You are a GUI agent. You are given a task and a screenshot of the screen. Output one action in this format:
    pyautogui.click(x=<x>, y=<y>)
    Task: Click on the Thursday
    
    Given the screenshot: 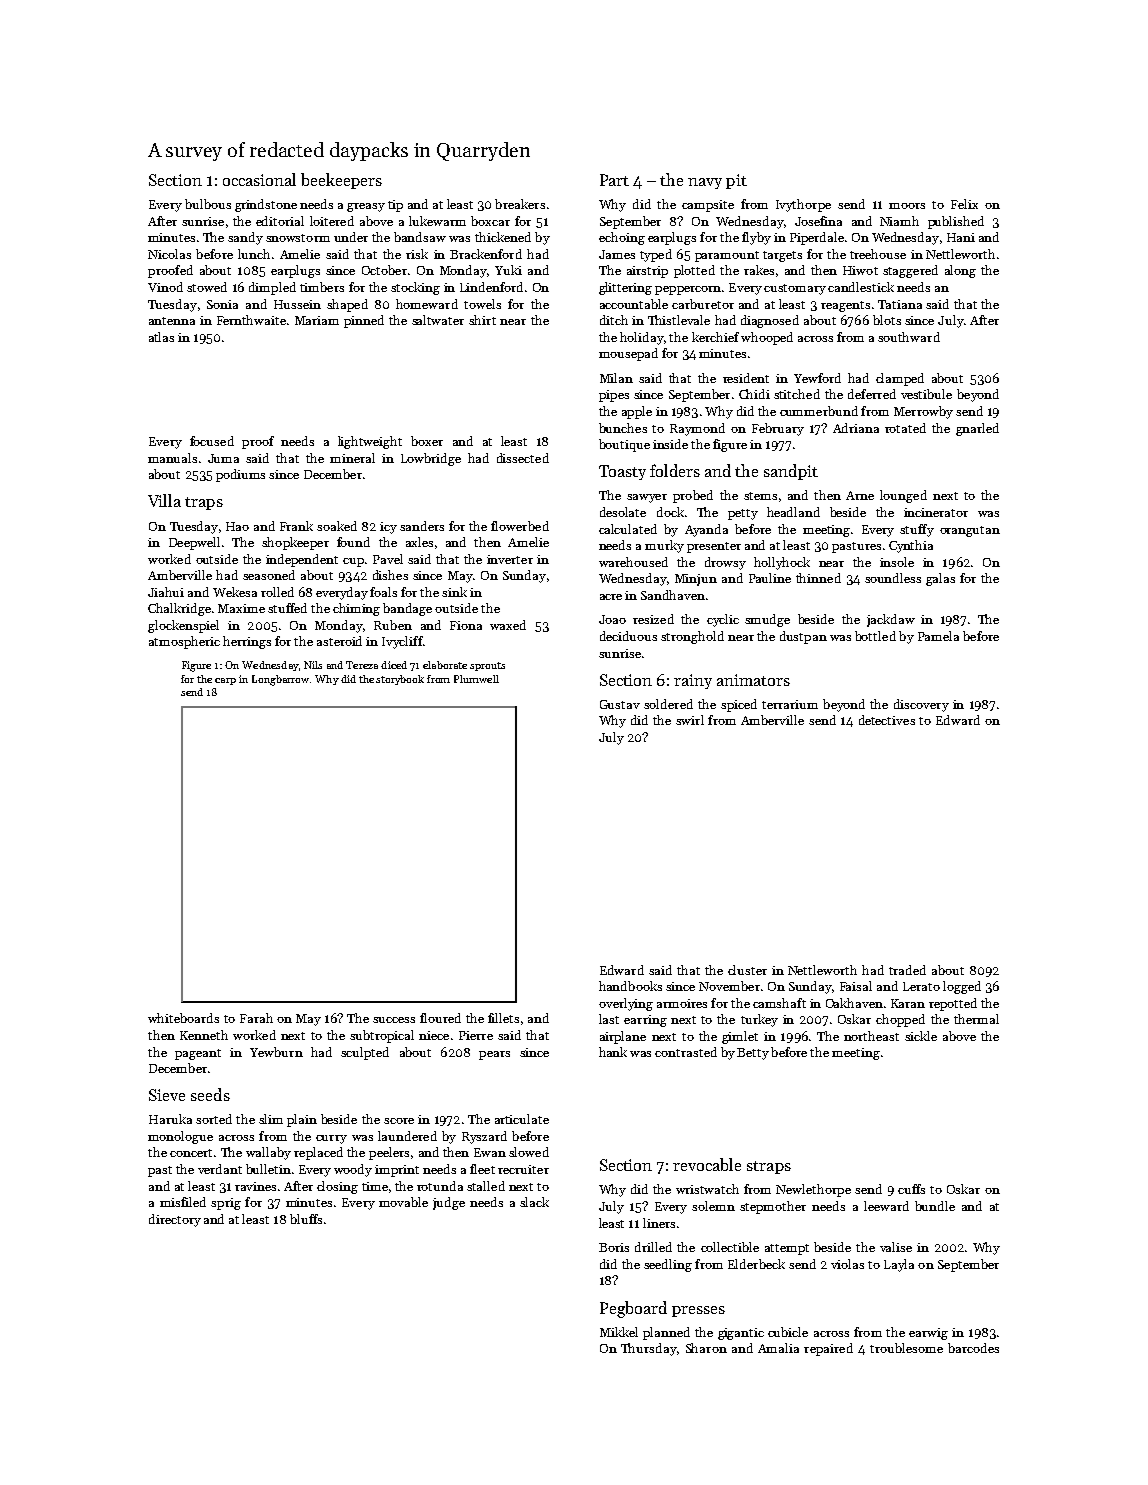 What is the action you would take?
    pyautogui.click(x=649, y=1349)
